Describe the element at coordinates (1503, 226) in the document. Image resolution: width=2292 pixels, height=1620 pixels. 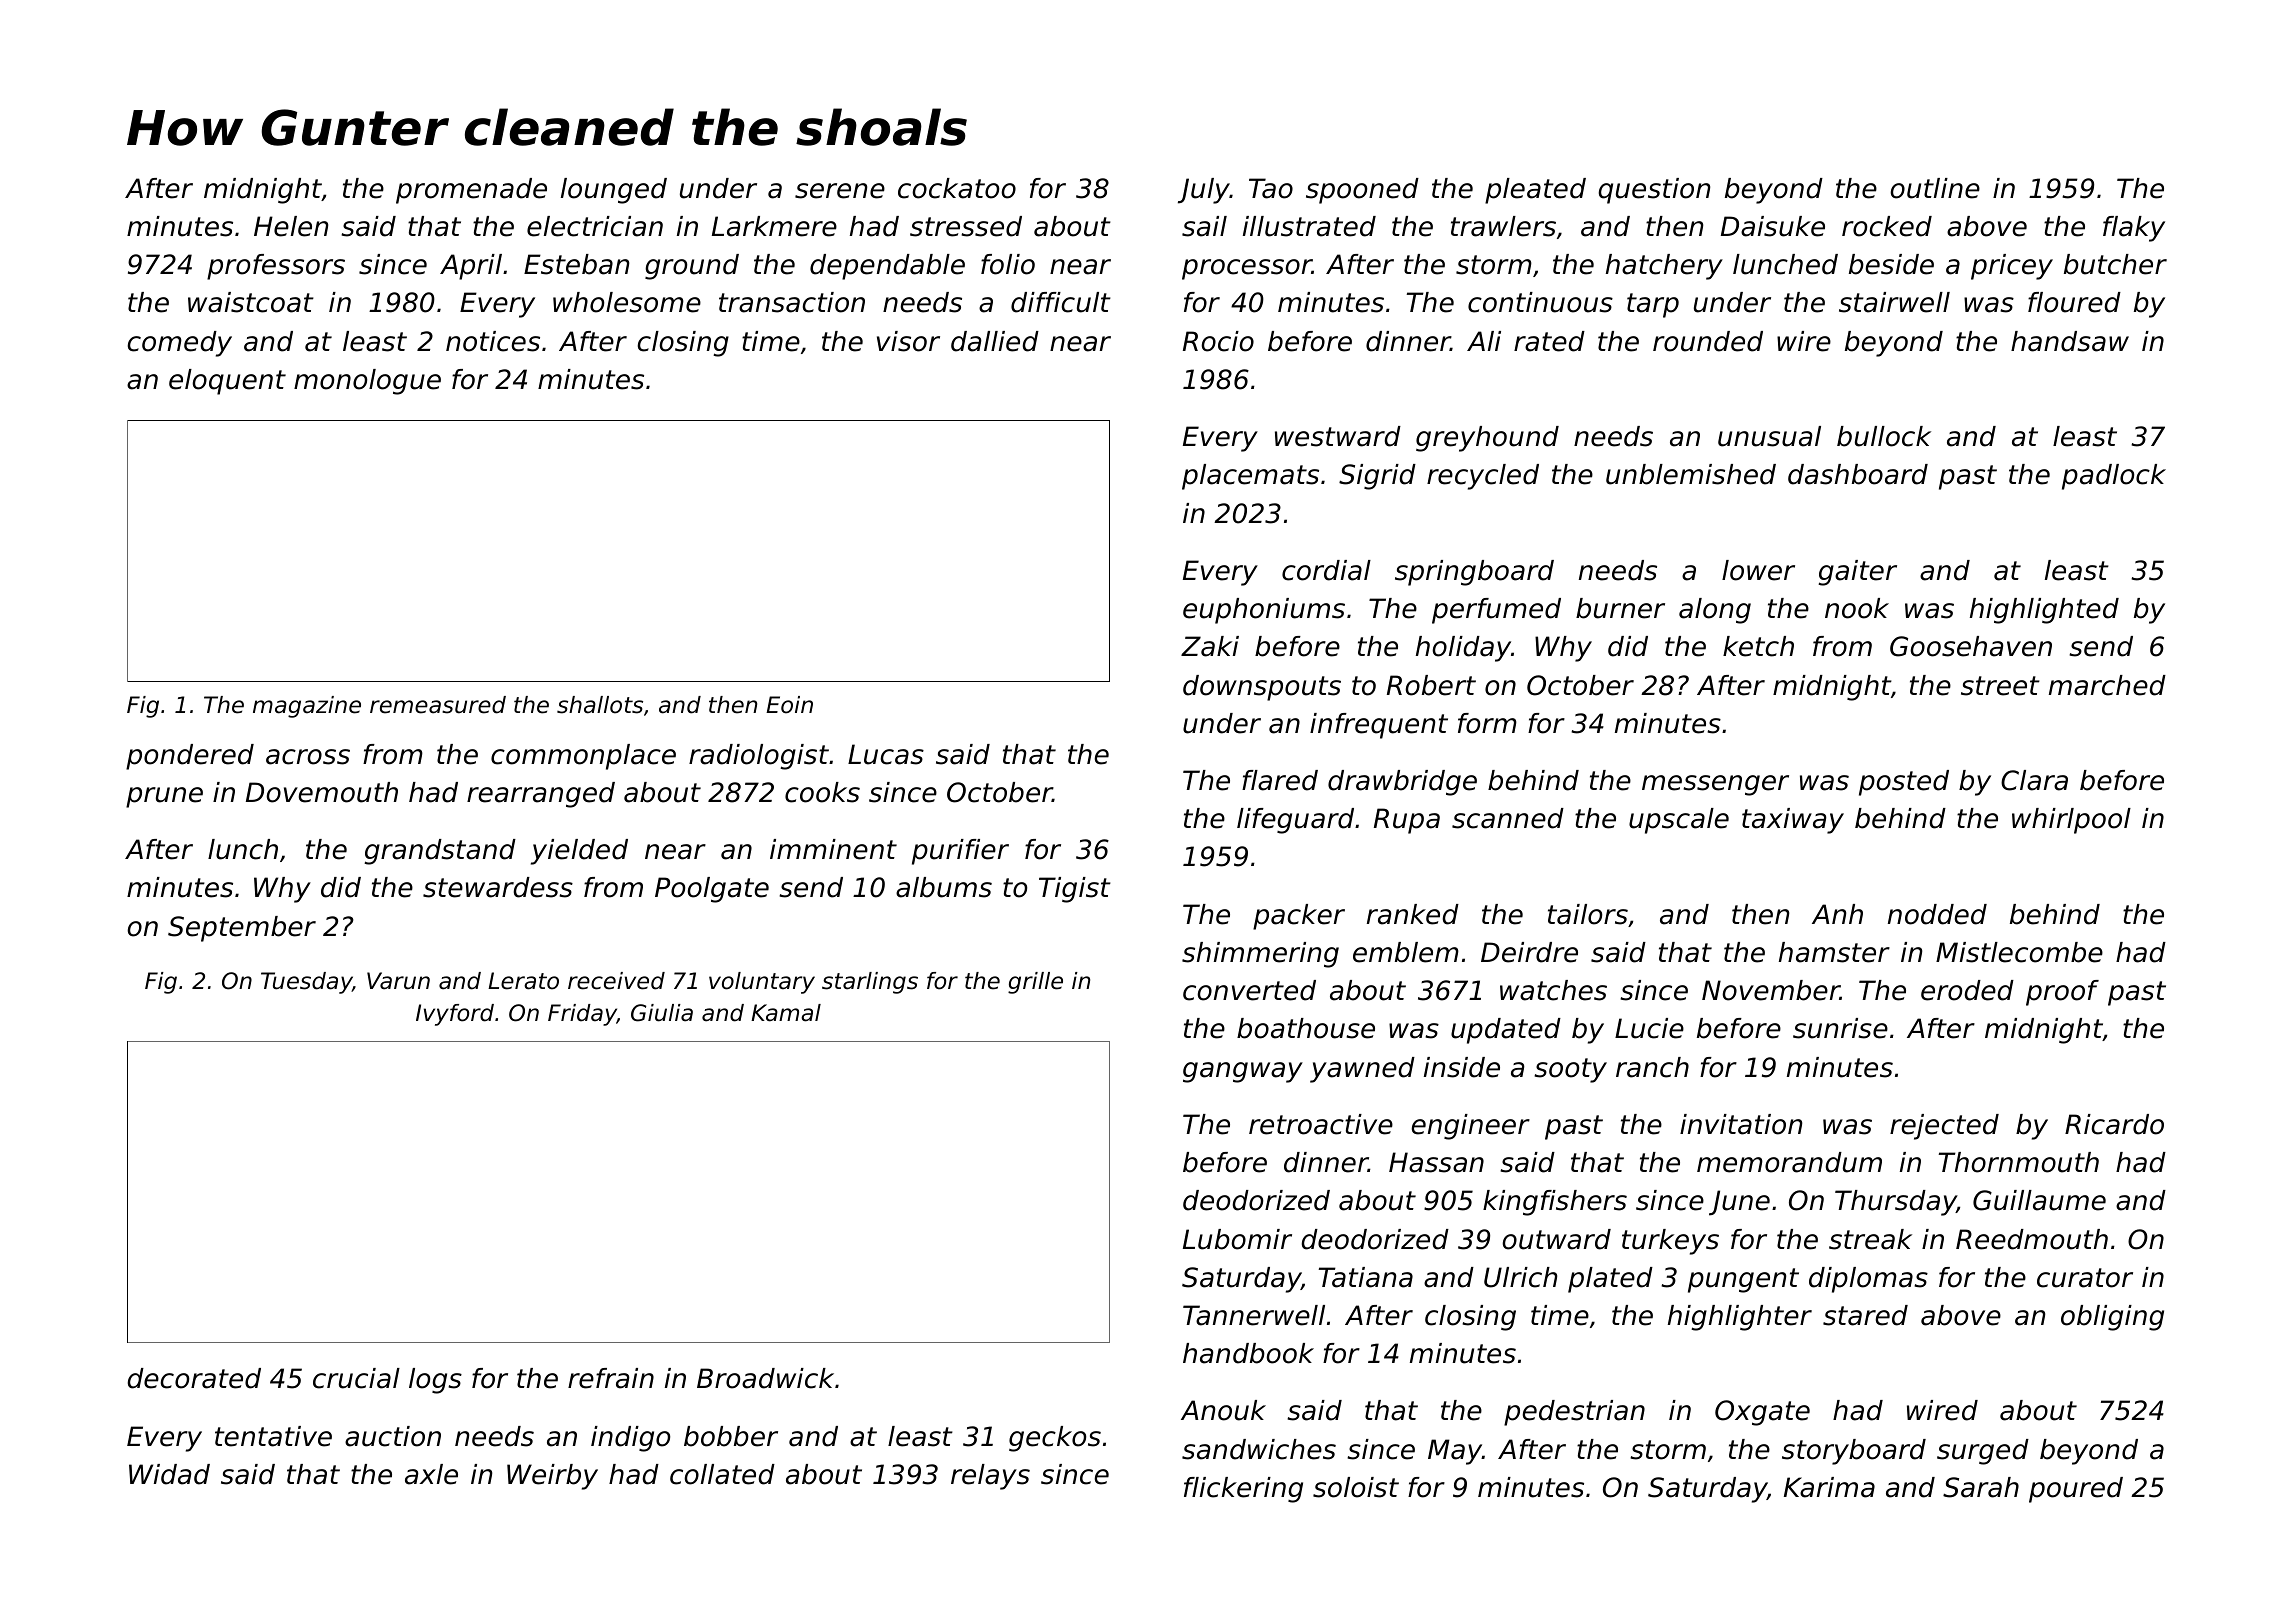
I see `trawlers` at that location.
